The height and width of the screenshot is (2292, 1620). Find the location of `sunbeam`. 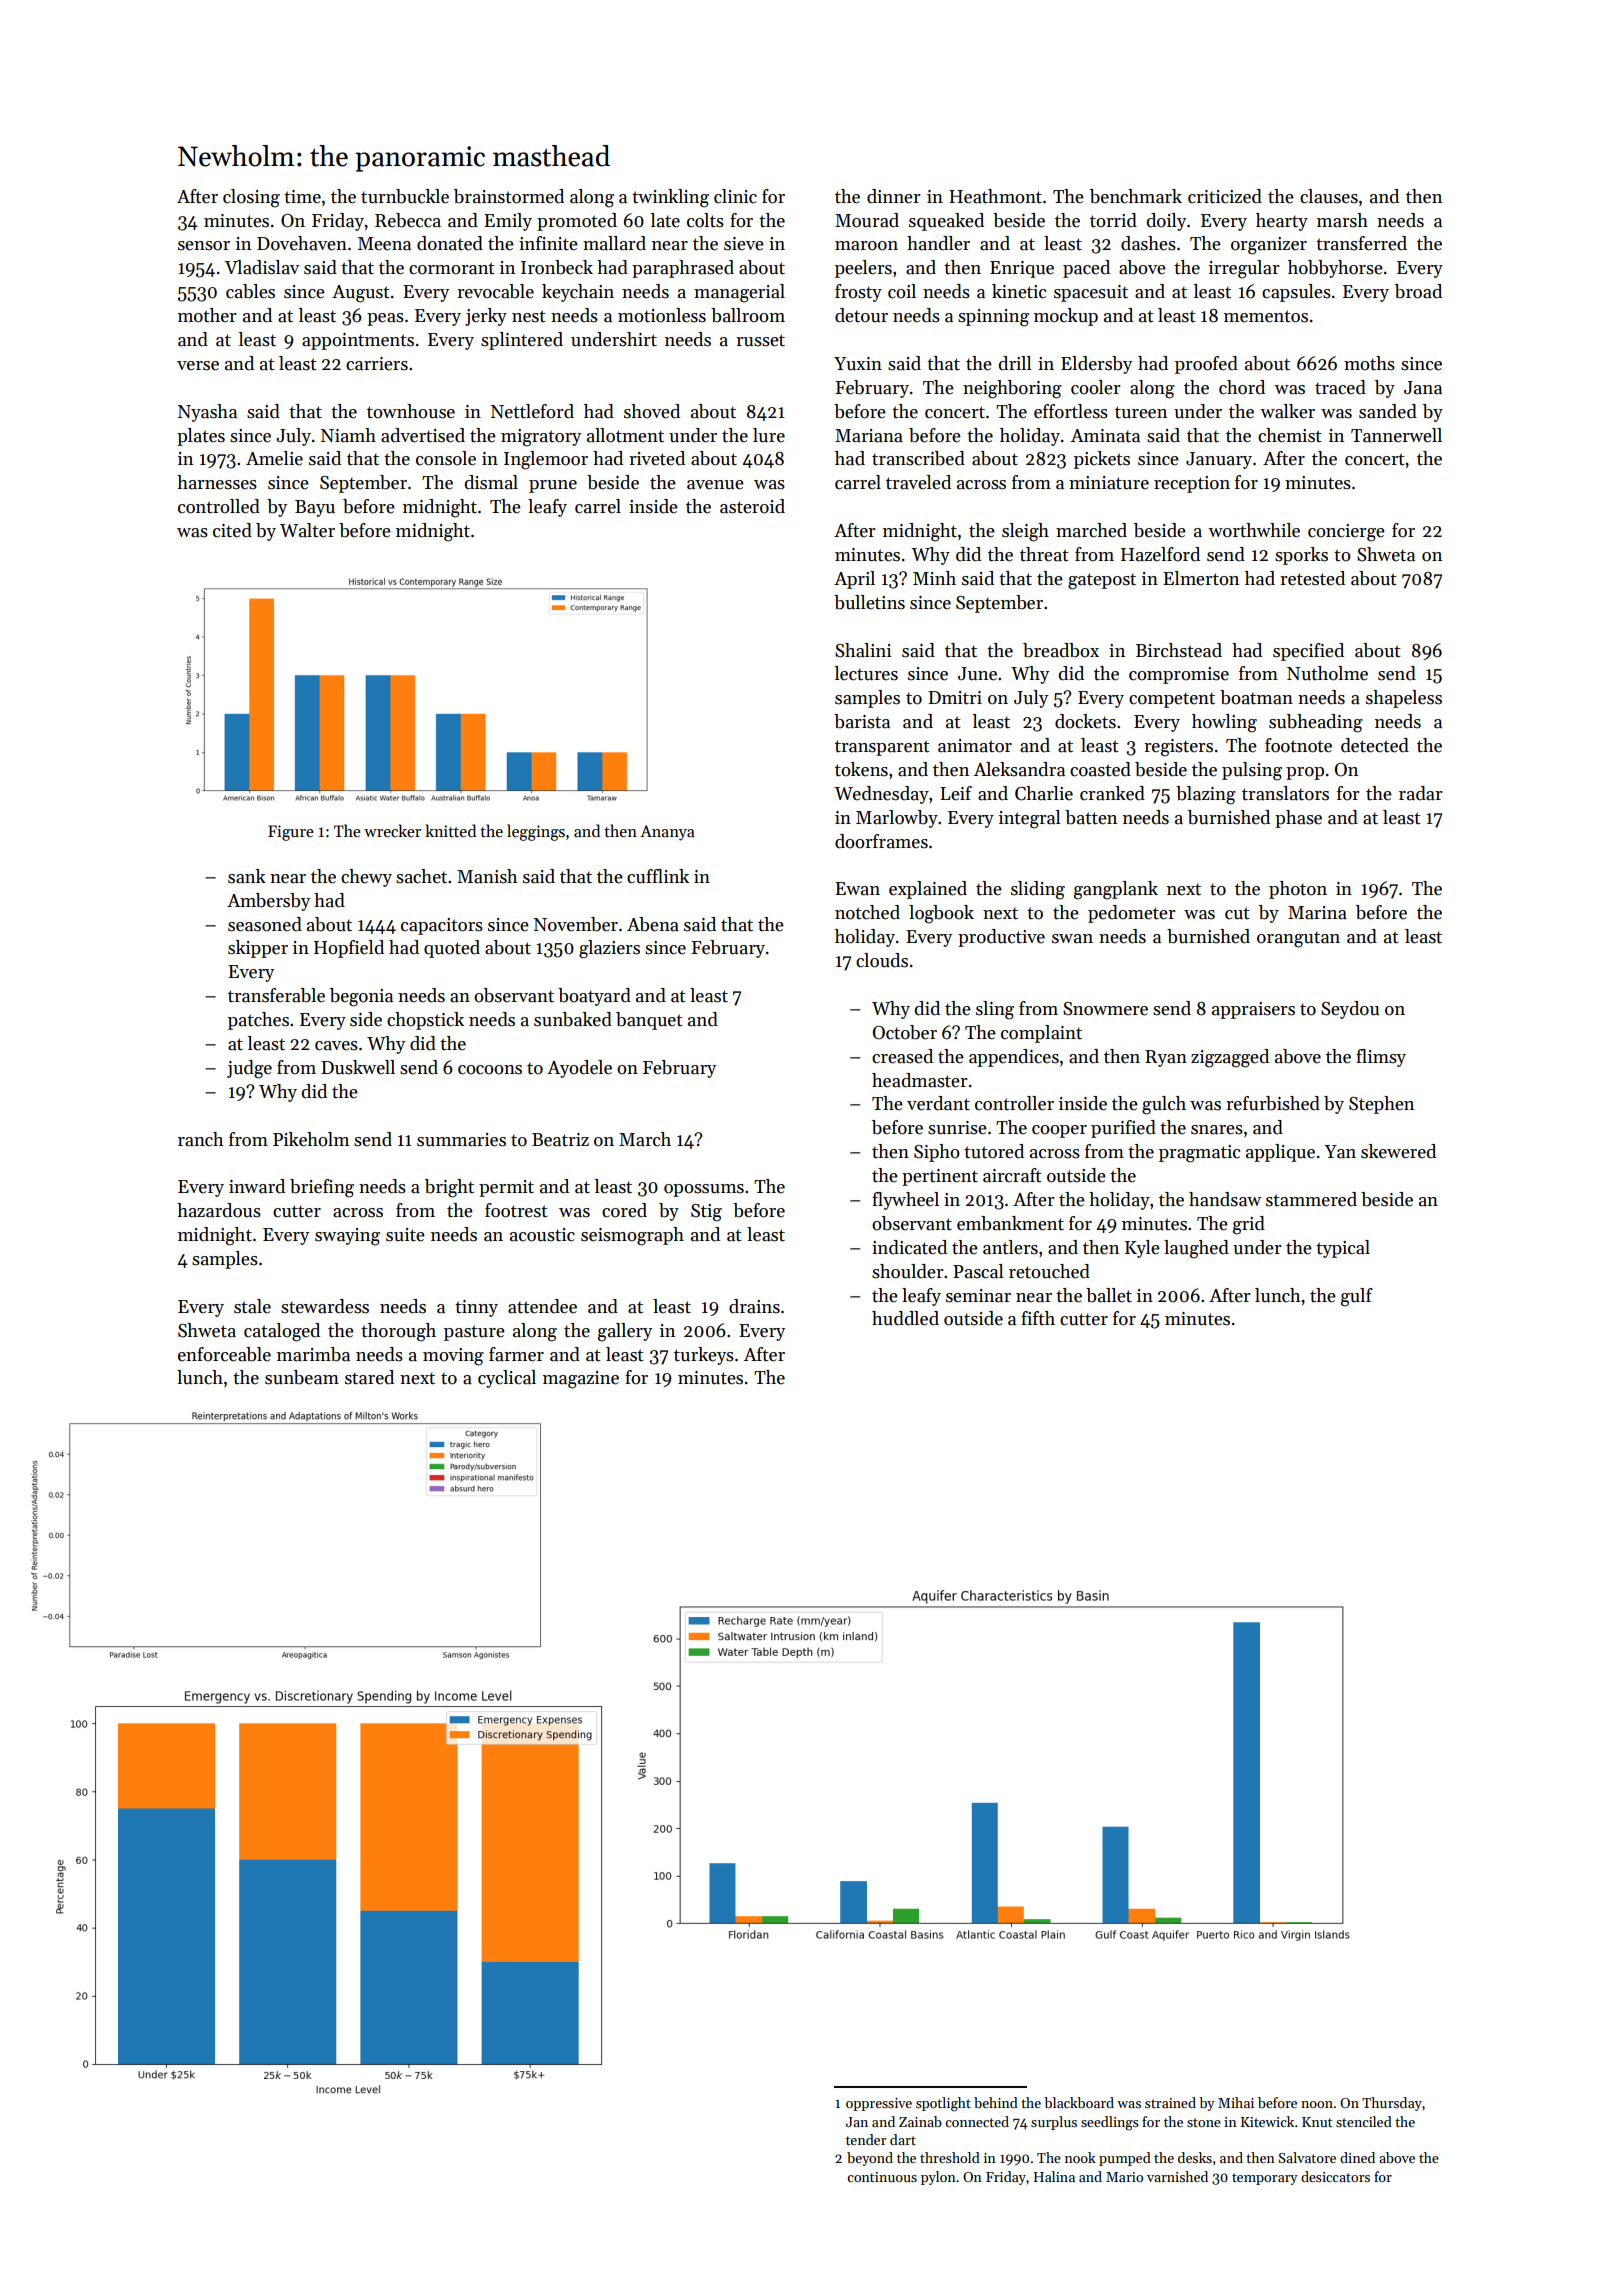

sunbeam is located at coordinates (302, 1377).
